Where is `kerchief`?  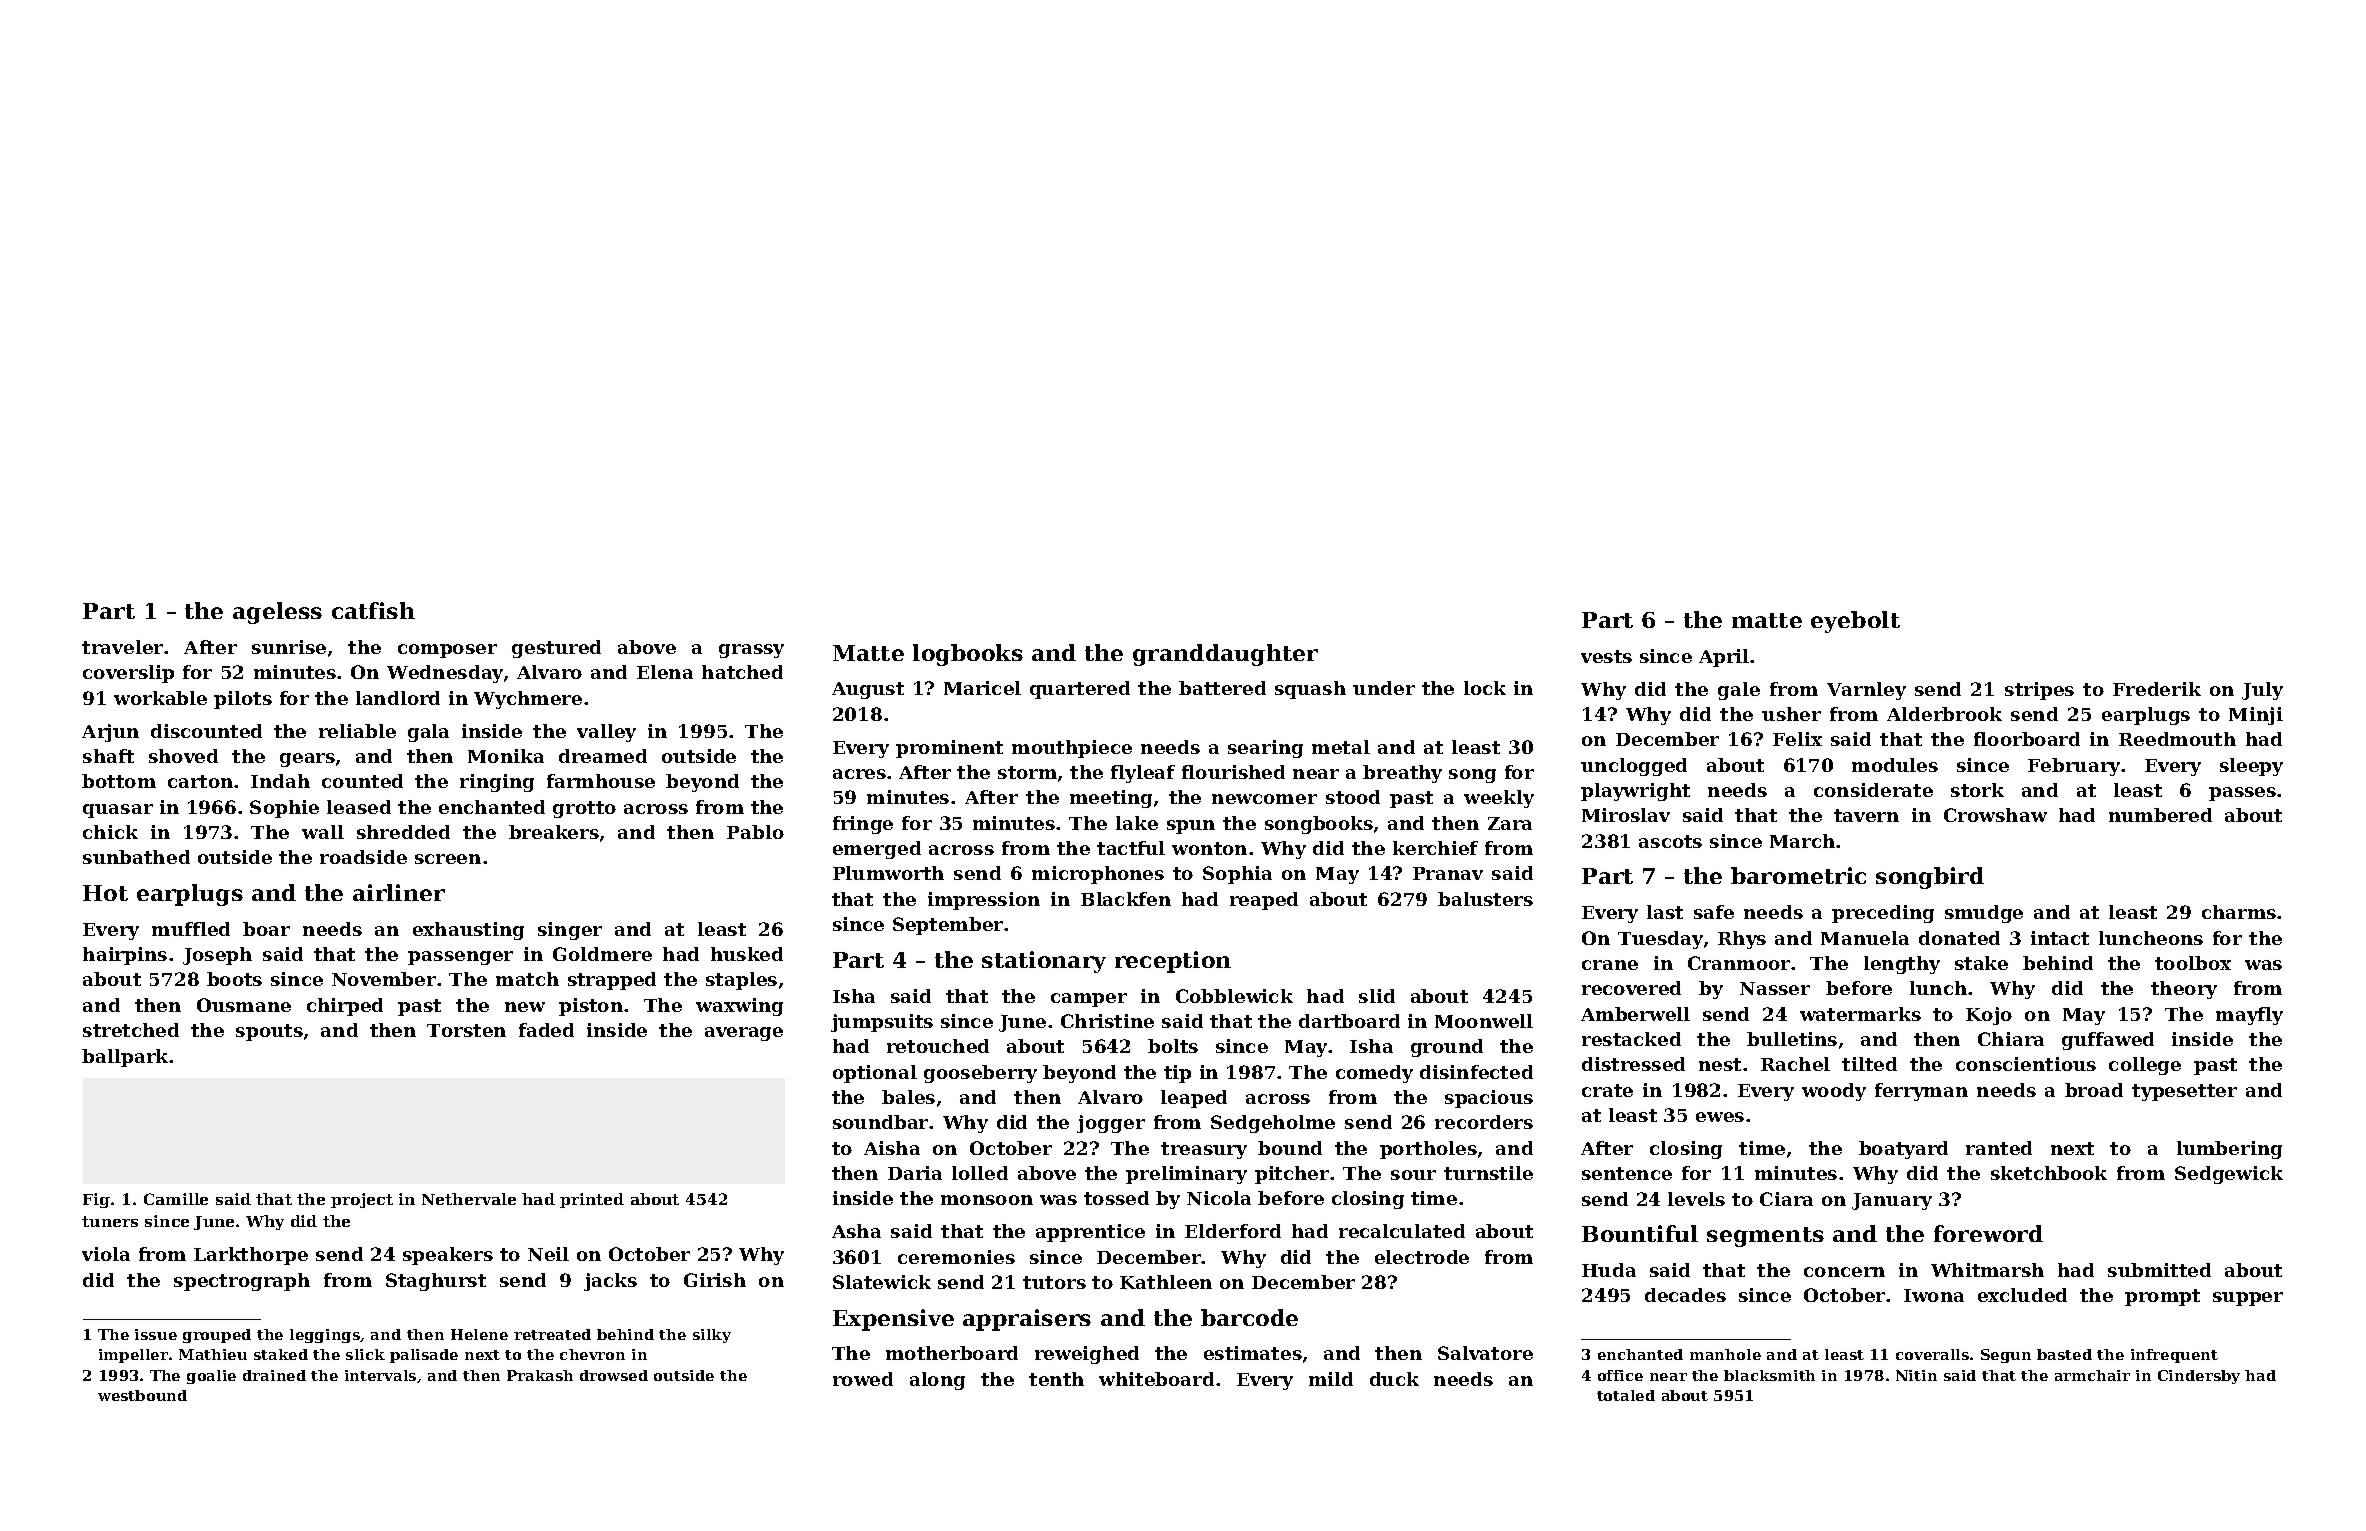
kerchief is located at coordinates (1435, 848).
